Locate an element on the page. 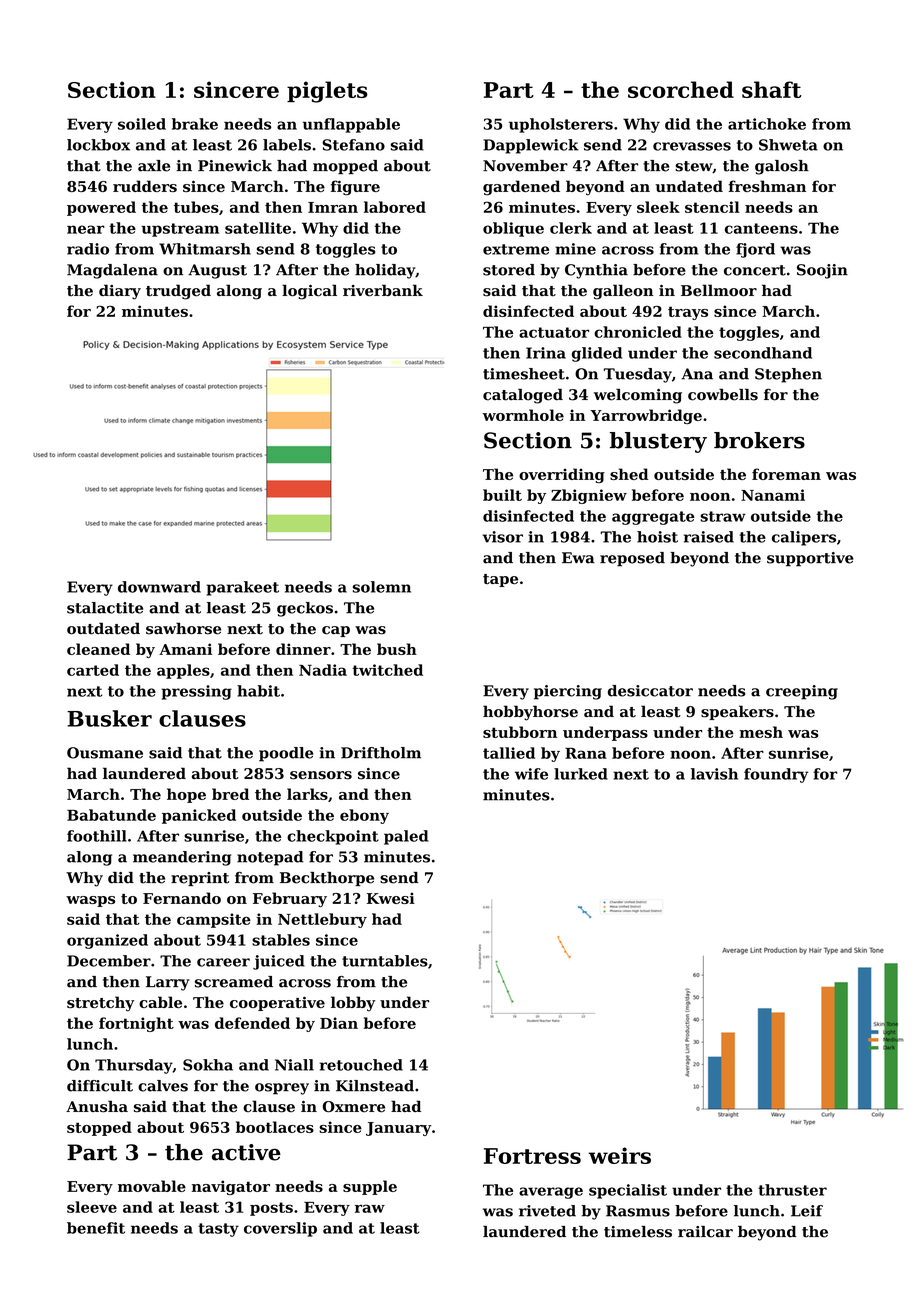 This document has width=924, height=1308. downward is located at coordinates (159, 587).
